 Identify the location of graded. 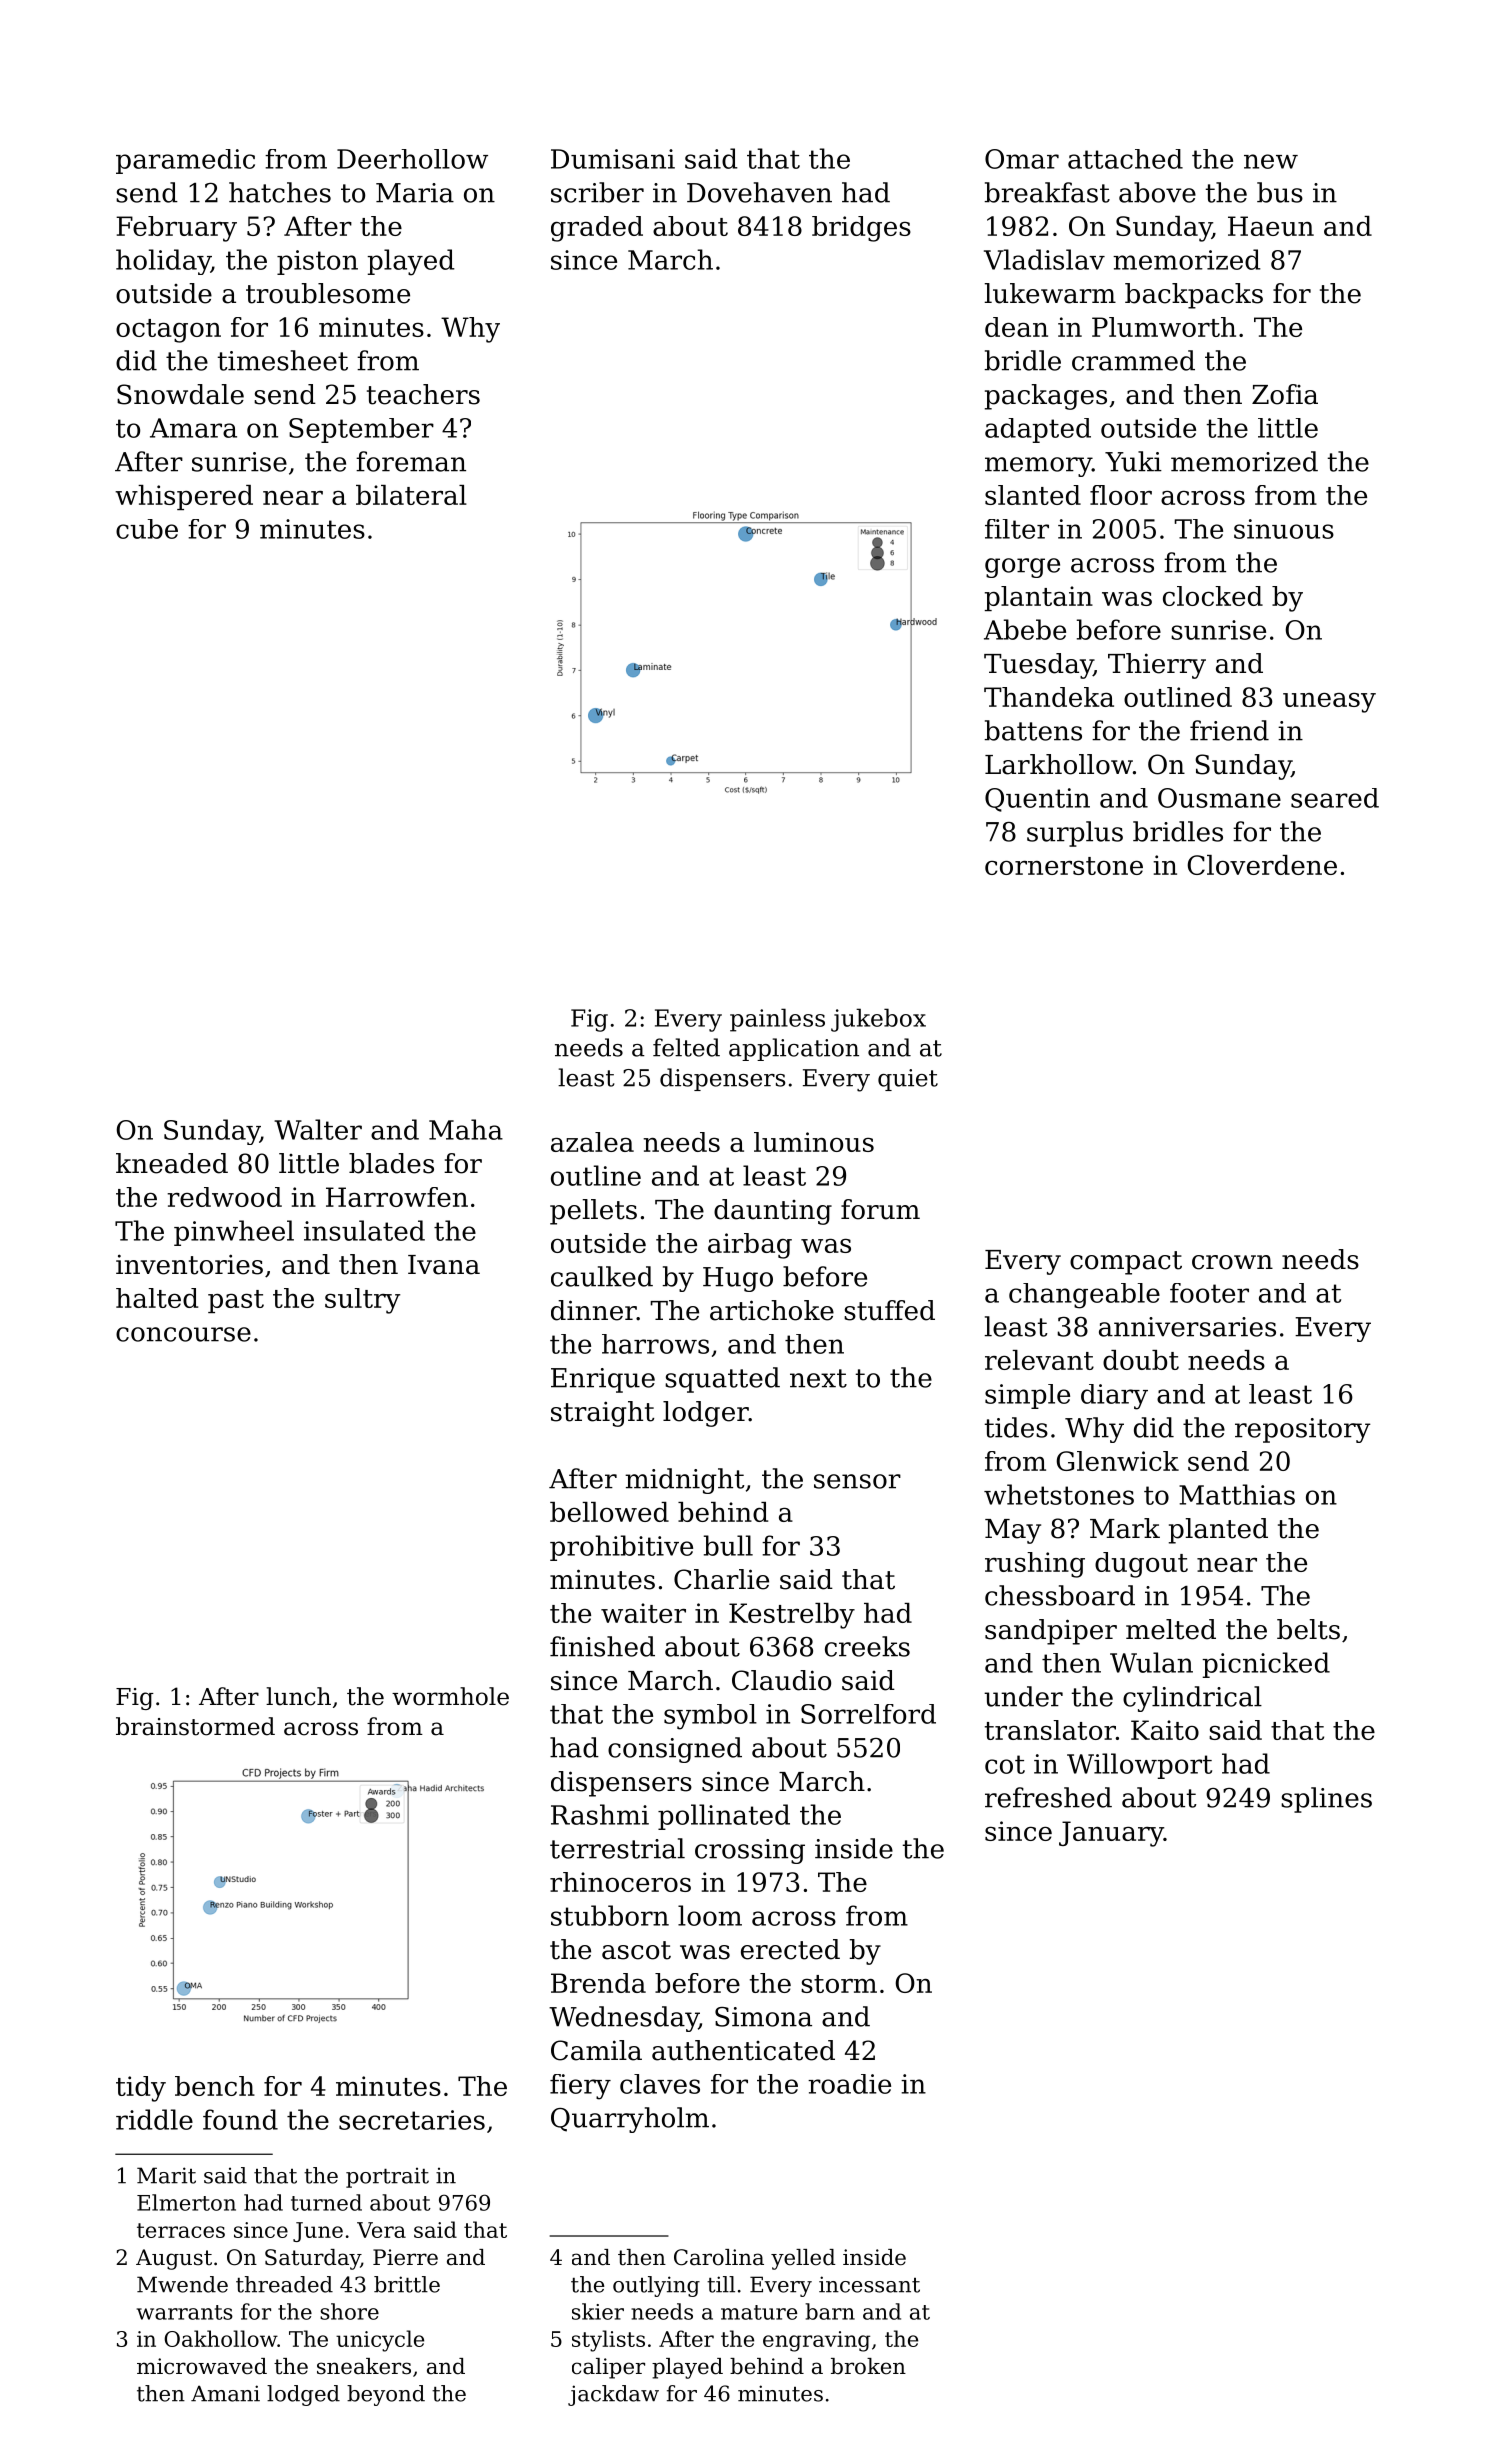
(597, 229).
